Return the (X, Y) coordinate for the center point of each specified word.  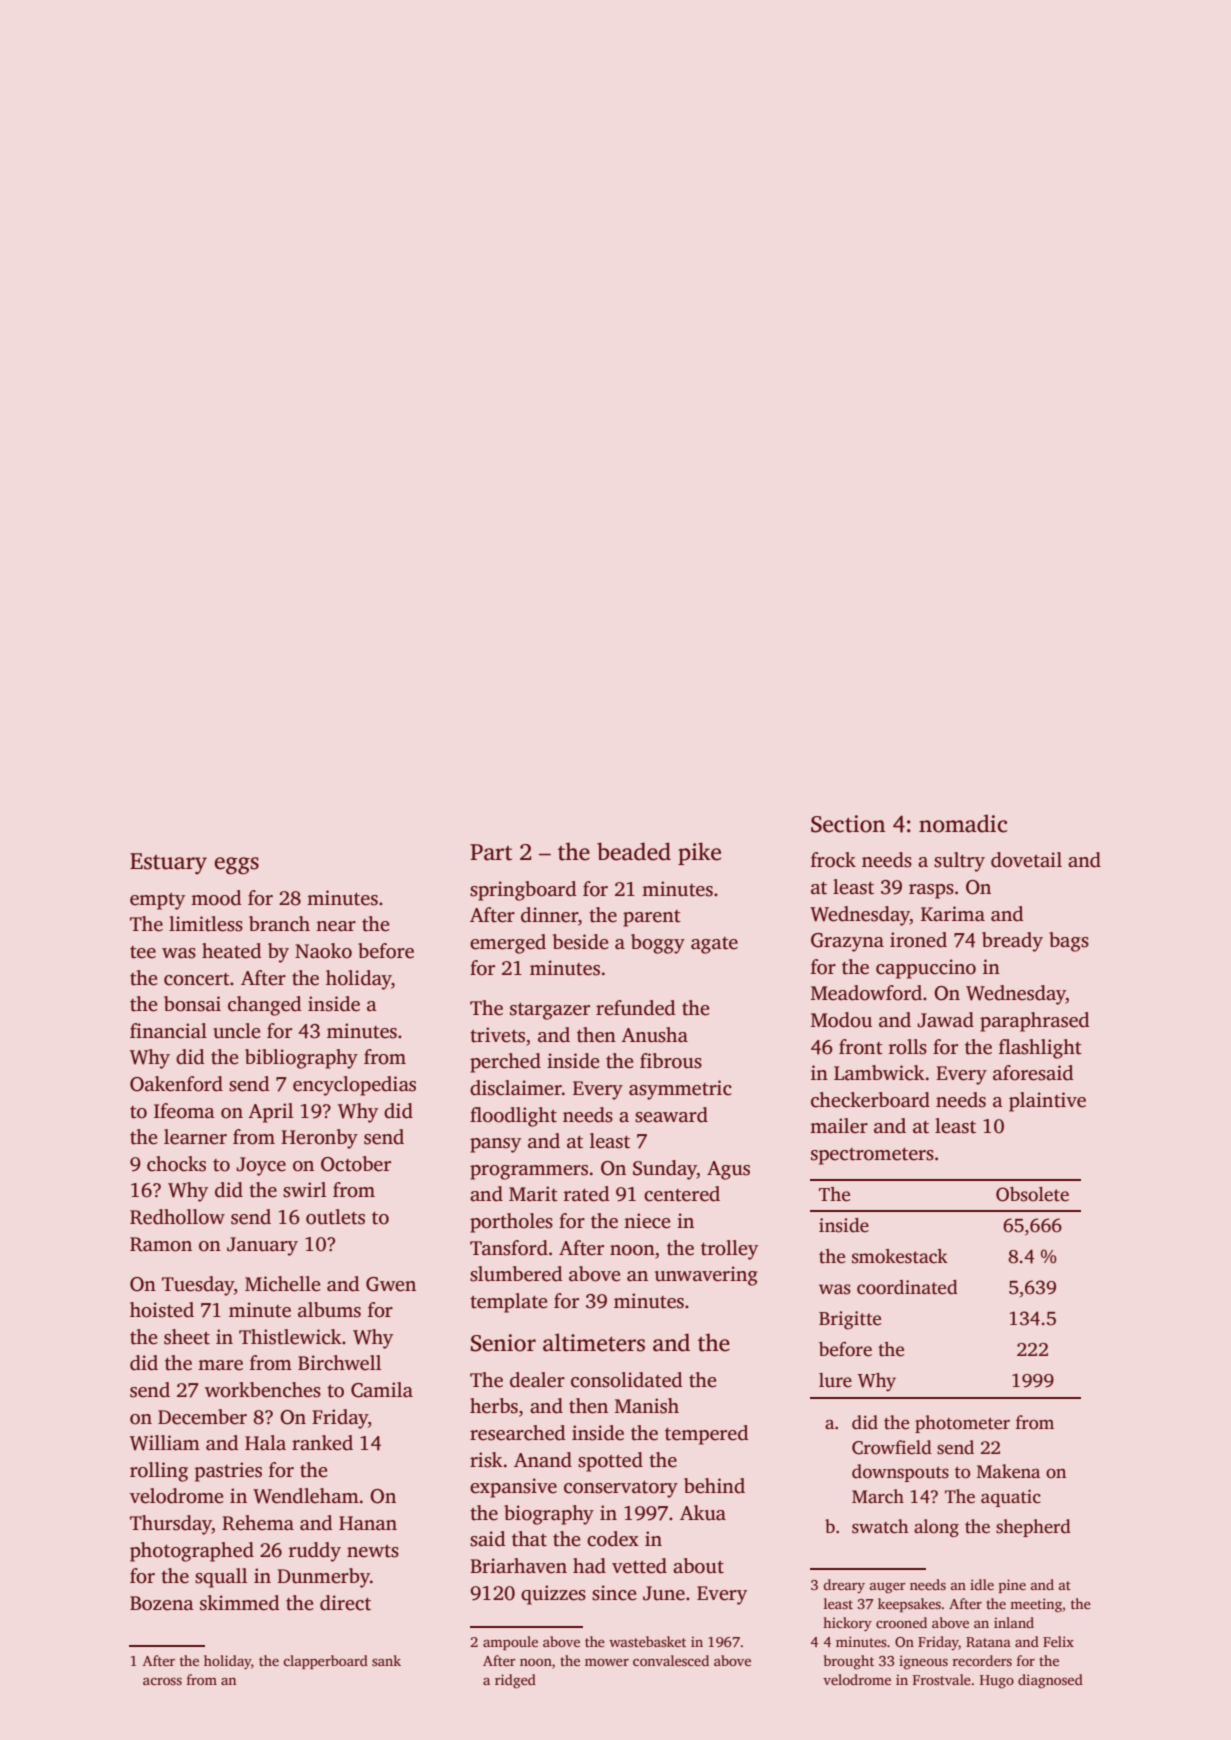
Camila (382, 1390)
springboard (523, 891)
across (162, 1681)
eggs (236, 866)
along (936, 1528)
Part (491, 852)
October (356, 1164)
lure (835, 1380)
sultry (959, 862)
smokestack (900, 1256)
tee (143, 952)
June (664, 1593)
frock (833, 860)
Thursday (171, 1525)
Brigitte (850, 1320)
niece (647, 1221)
